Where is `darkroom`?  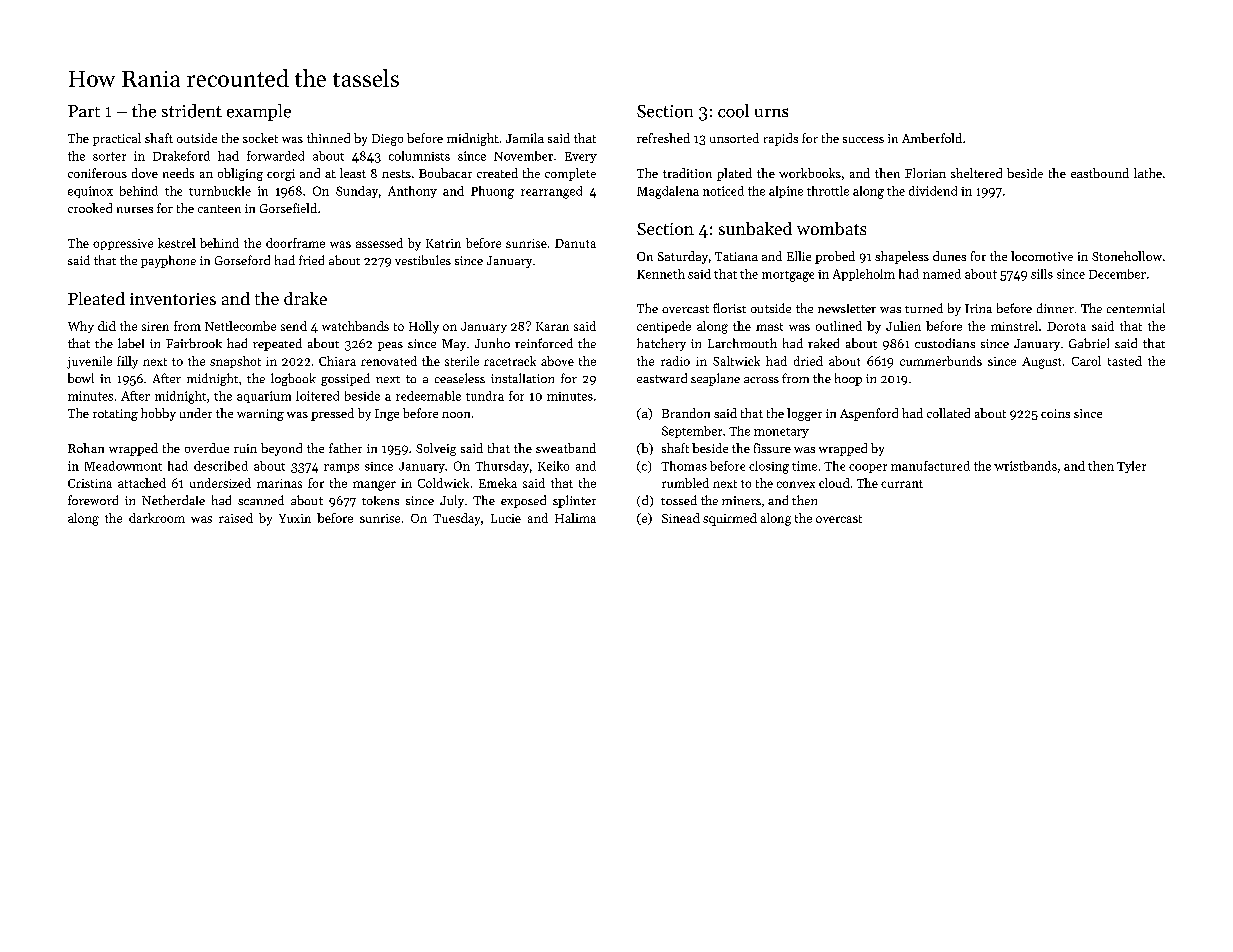 darkroom is located at coordinates (157, 518).
